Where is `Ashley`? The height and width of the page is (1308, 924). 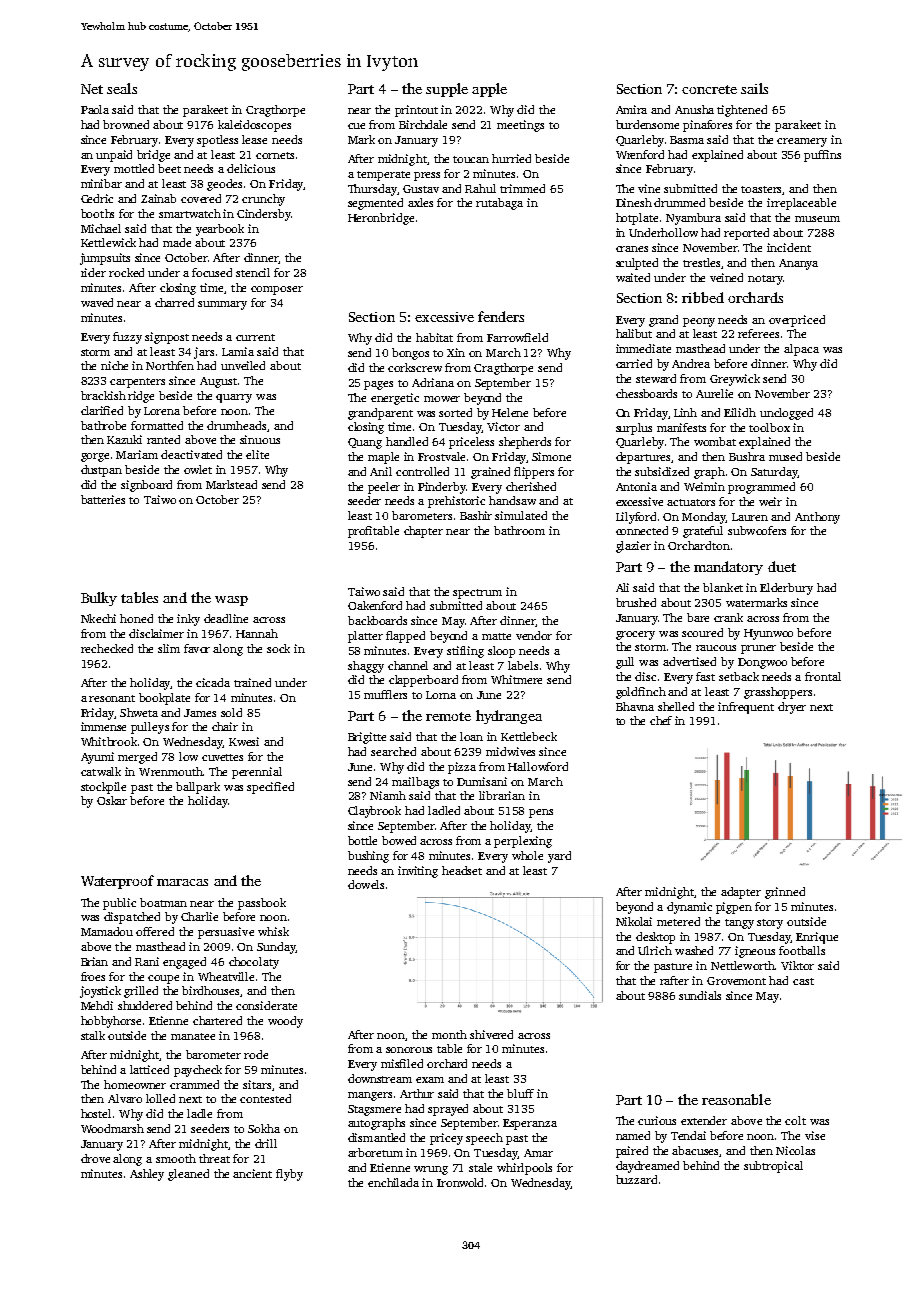 Ashley is located at coordinates (147, 1175).
